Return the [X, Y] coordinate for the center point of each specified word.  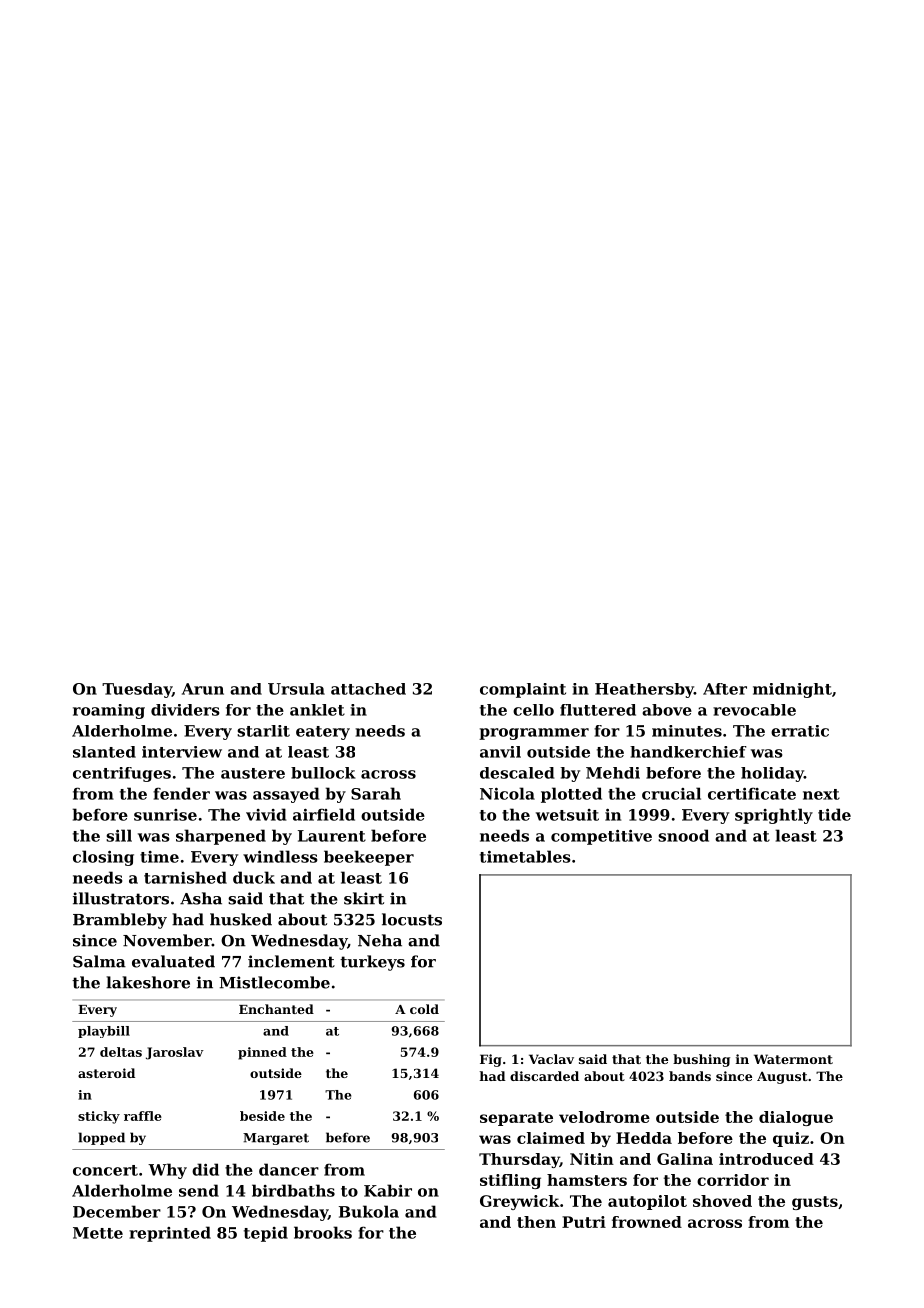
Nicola [507, 793]
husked [241, 919]
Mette [98, 1233]
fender [181, 793]
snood [683, 835]
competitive [601, 837]
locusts [412, 919]
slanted [104, 752]
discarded [544, 1076]
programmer [534, 734]
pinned [262, 1053]
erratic [800, 731]
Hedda [644, 1138]
